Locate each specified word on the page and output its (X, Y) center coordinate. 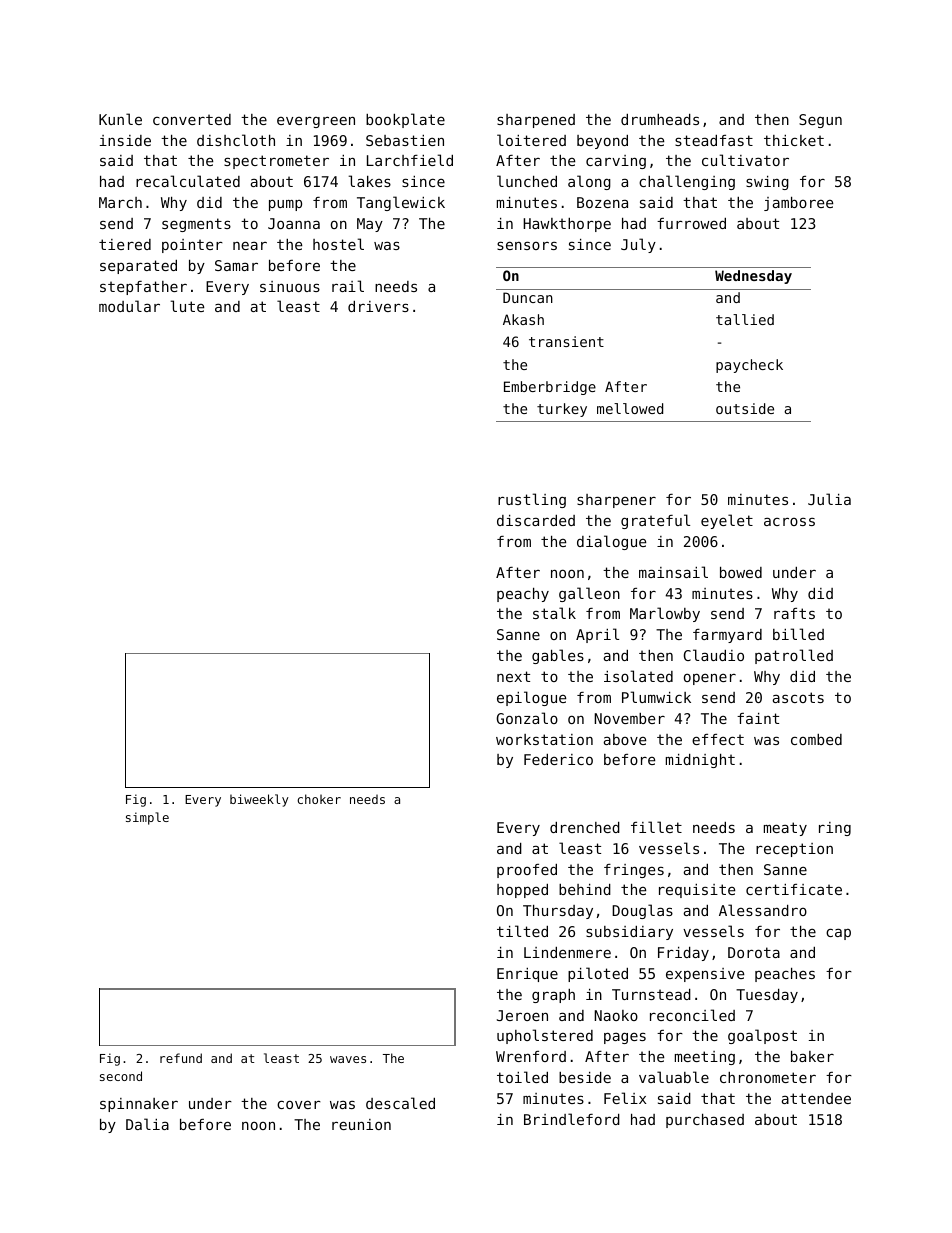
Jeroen (522, 1015)
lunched (527, 181)
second (121, 1076)
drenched (585, 827)
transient (566, 341)
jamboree (798, 204)
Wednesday (753, 277)
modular (129, 306)
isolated (638, 676)
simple (147, 818)
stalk (554, 613)
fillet (656, 827)
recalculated (188, 181)
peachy (523, 595)
